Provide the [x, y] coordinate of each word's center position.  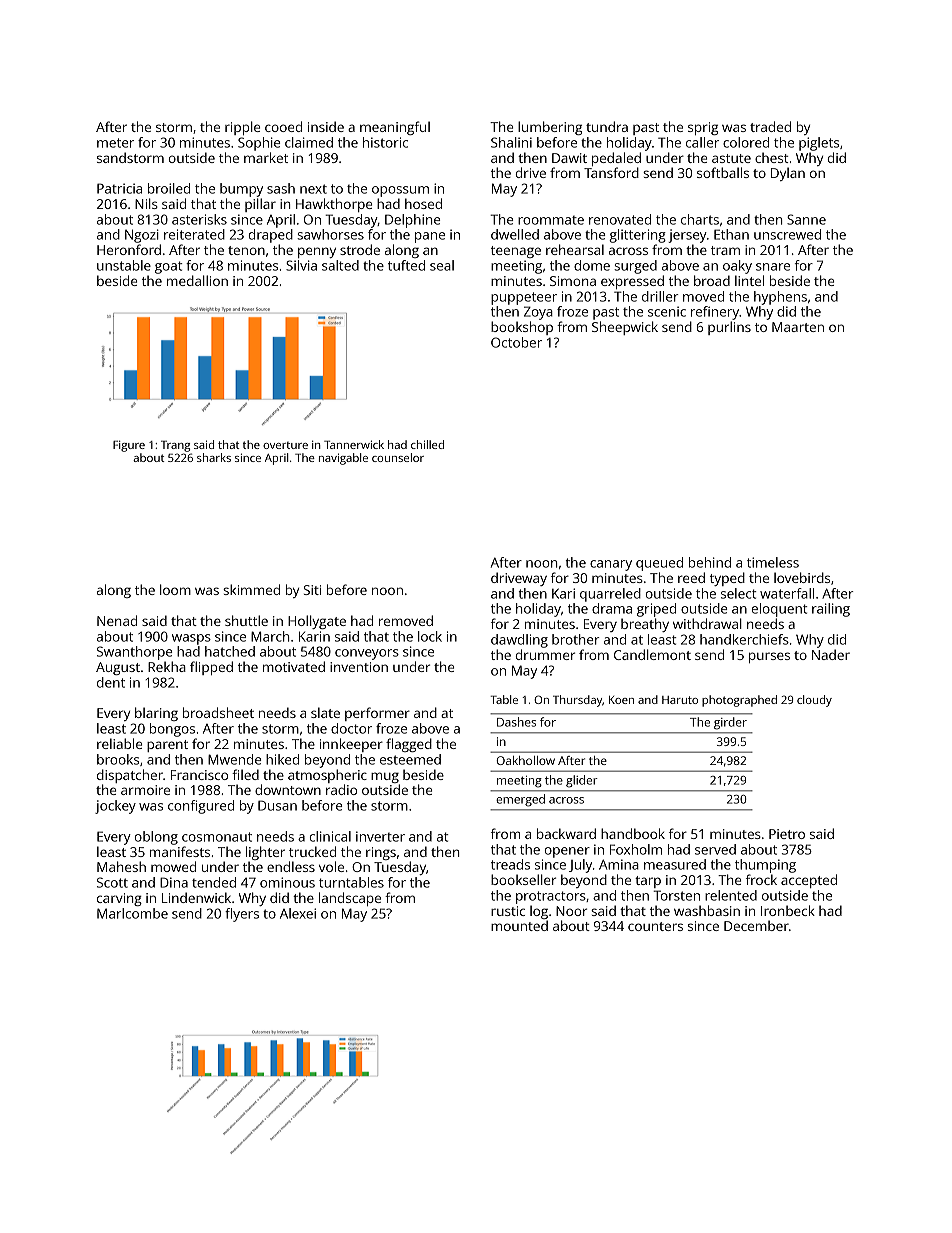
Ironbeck [788, 910]
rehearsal [575, 249]
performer [377, 714]
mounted [519, 925]
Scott [112, 882]
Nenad [117, 620]
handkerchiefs [744, 639]
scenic [667, 311]
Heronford [129, 249]
